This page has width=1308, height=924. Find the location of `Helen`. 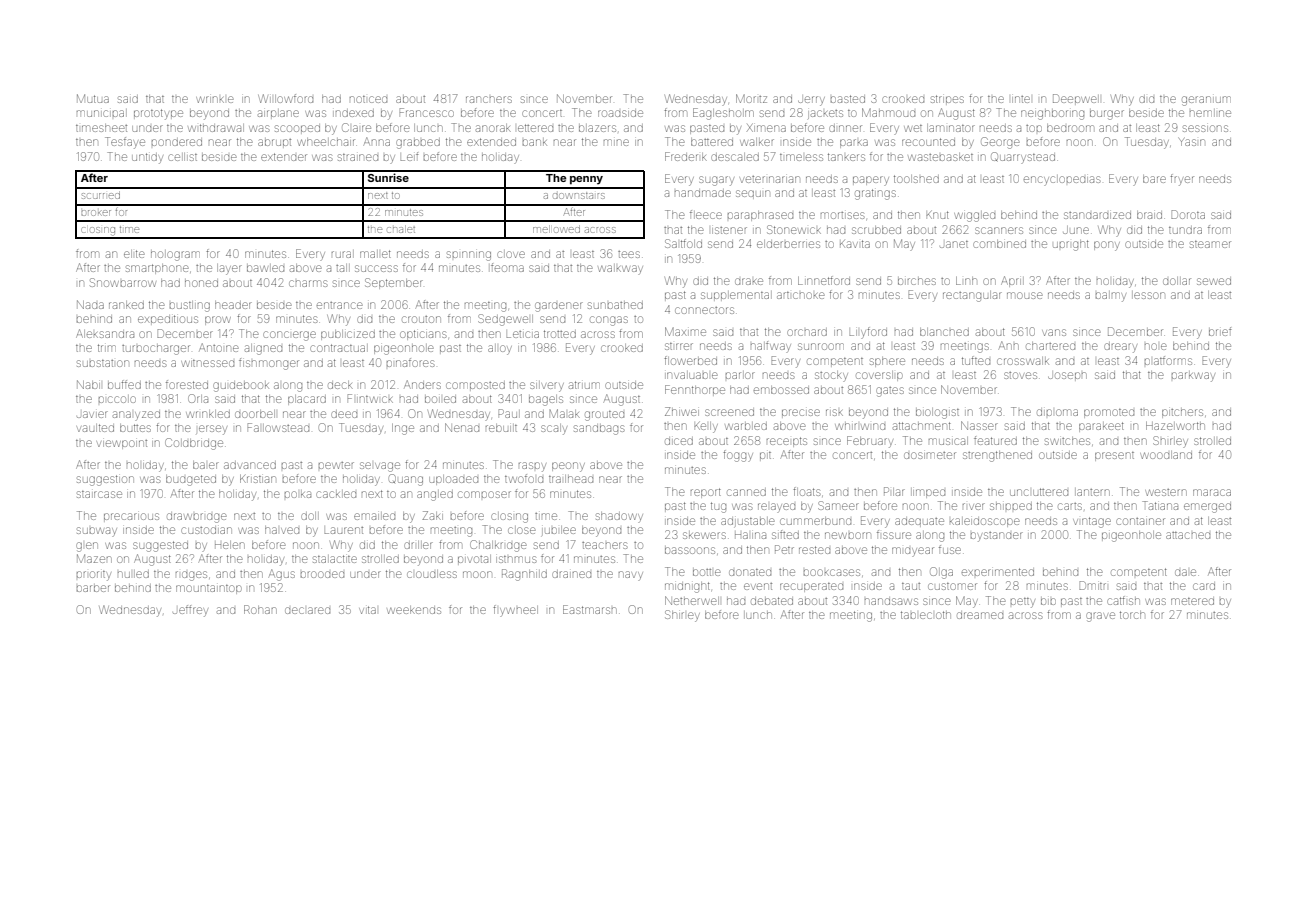

Helen is located at coordinates (230, 545).
